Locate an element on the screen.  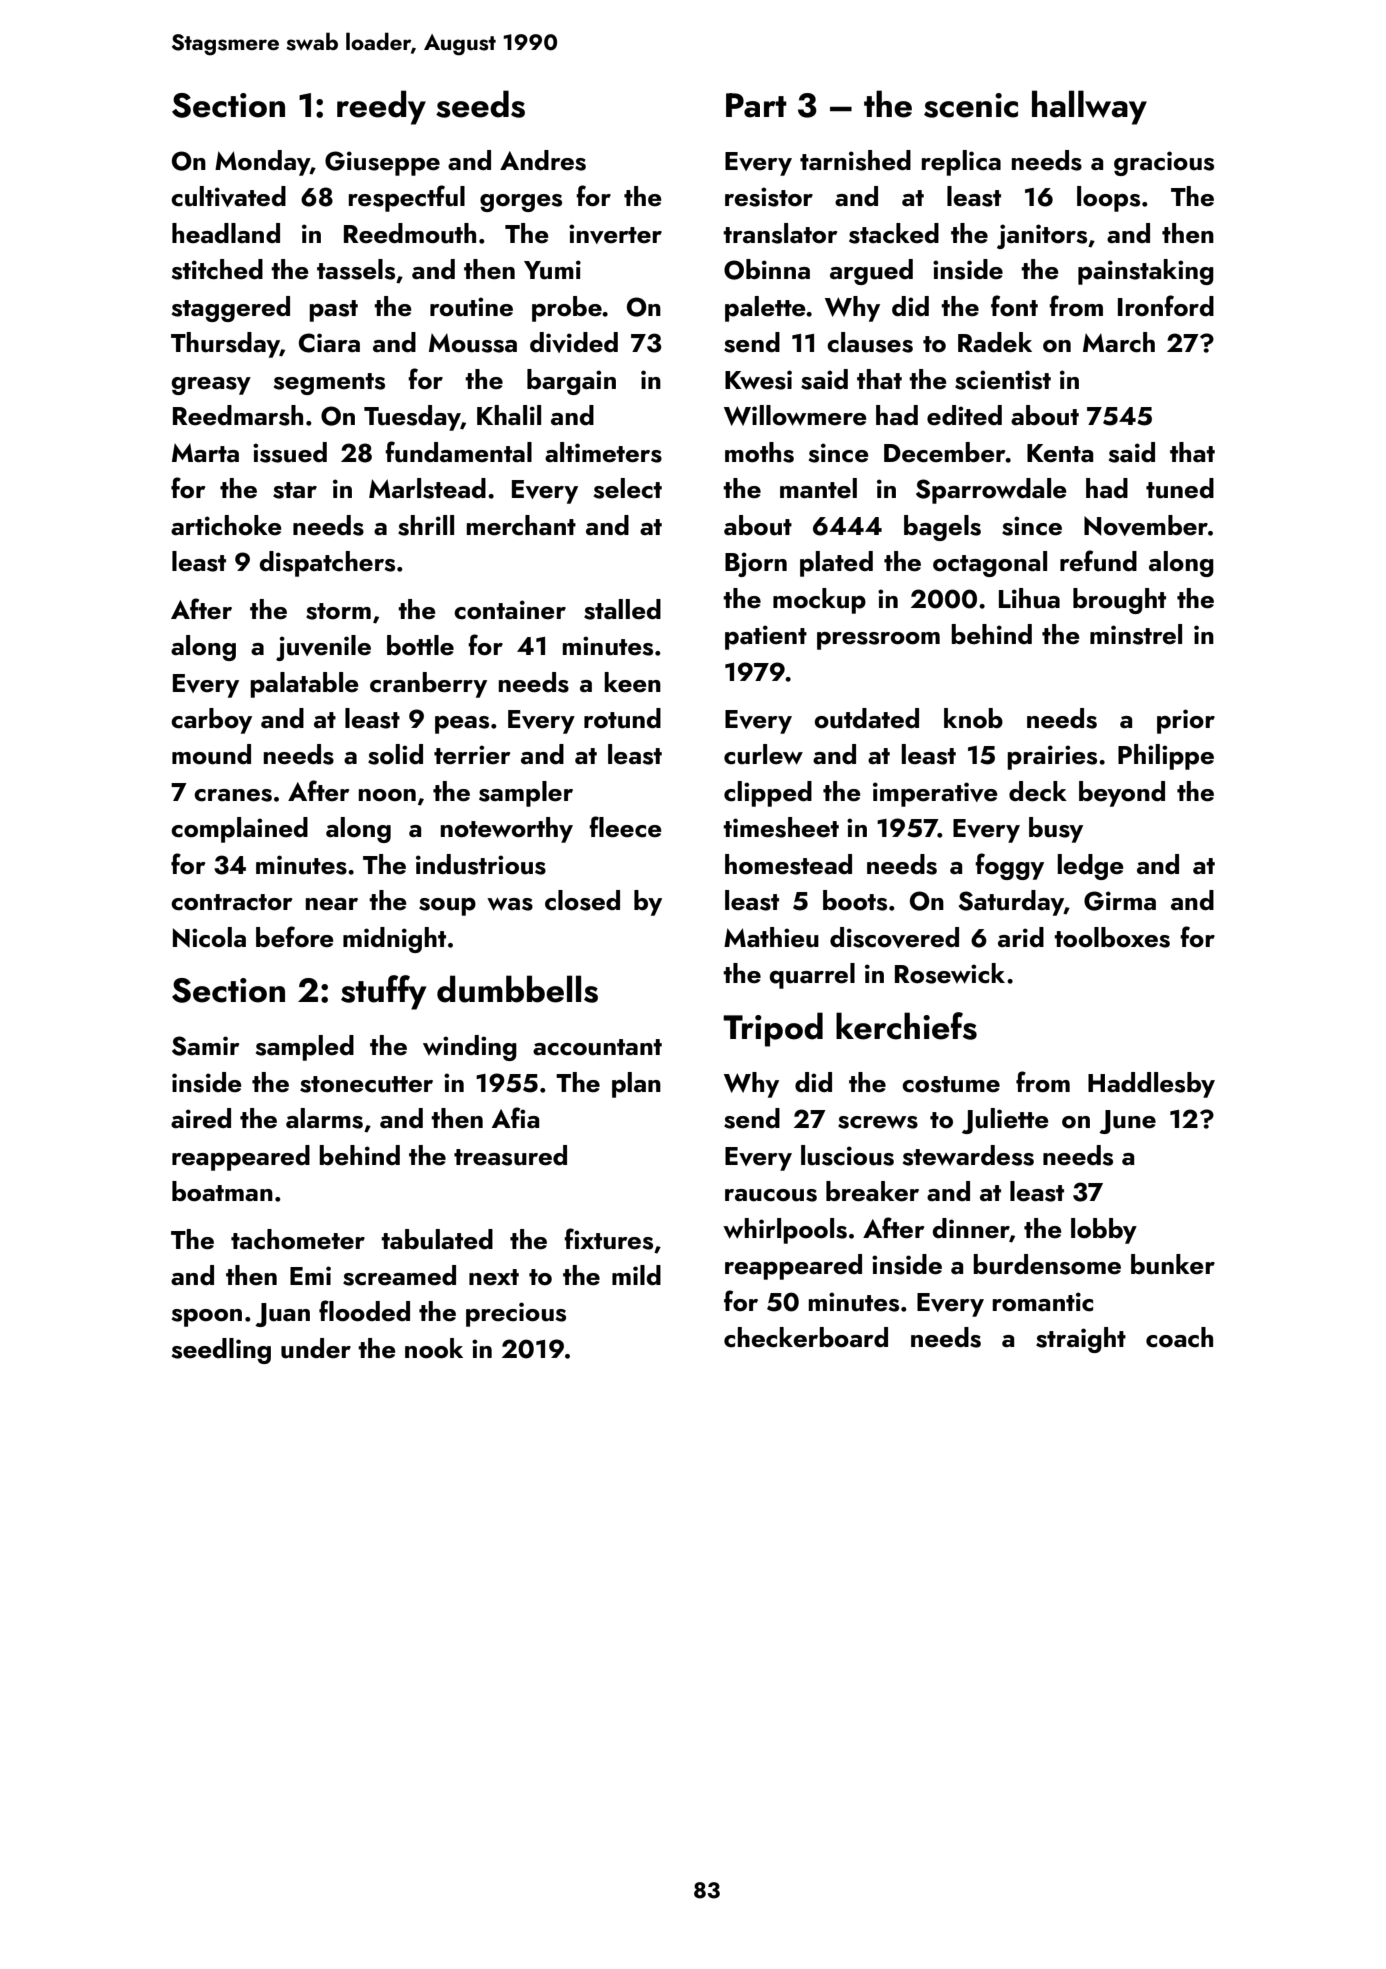
past is located at coordinates (333, 311).
